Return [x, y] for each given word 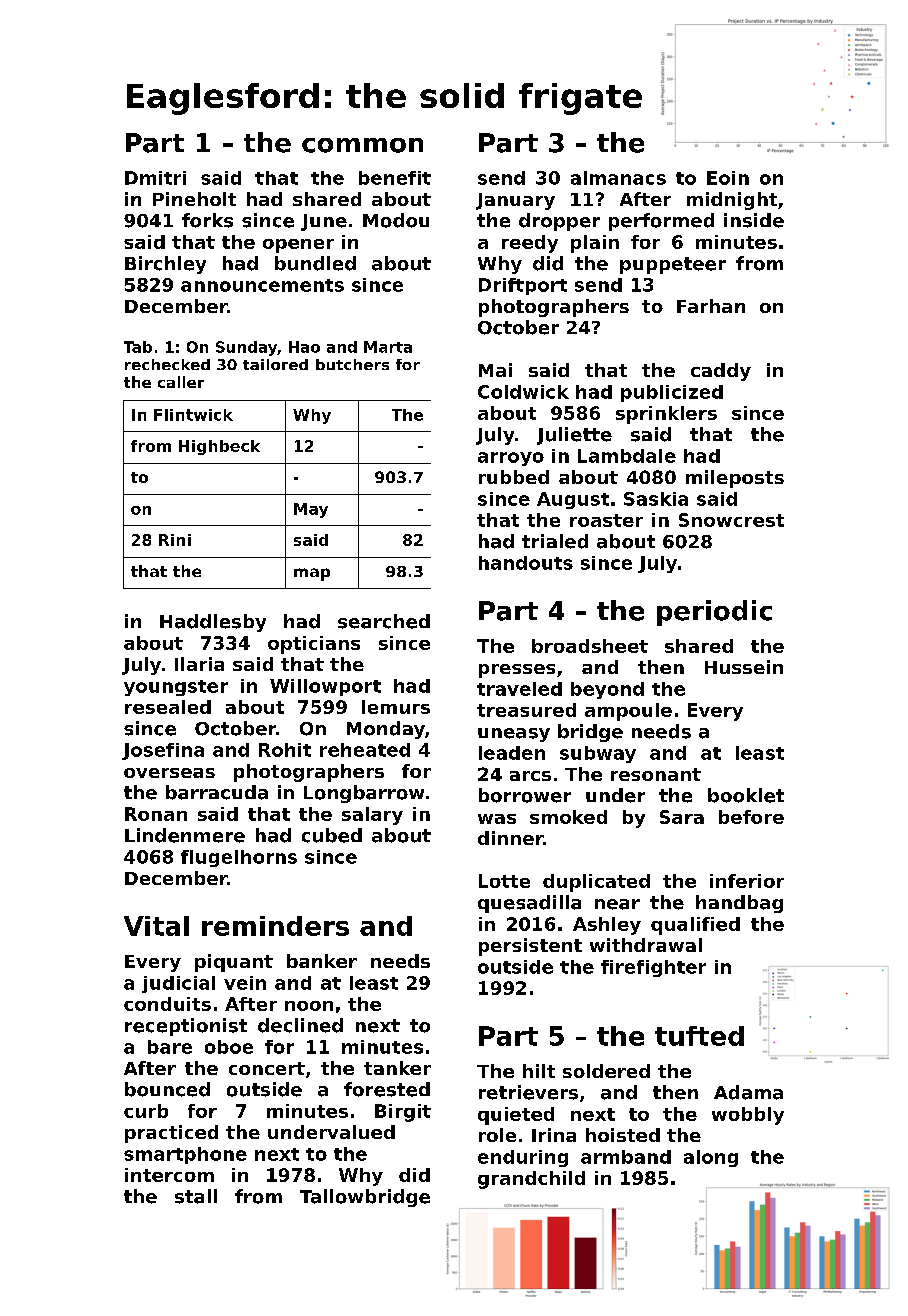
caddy [721, 372]
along [711, 1158]
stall [196, 1196]
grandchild [531, 1180]
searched [384, 621]
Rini [175, 540]
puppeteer [673, 265]
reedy [530, 244]
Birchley [165, 265]
